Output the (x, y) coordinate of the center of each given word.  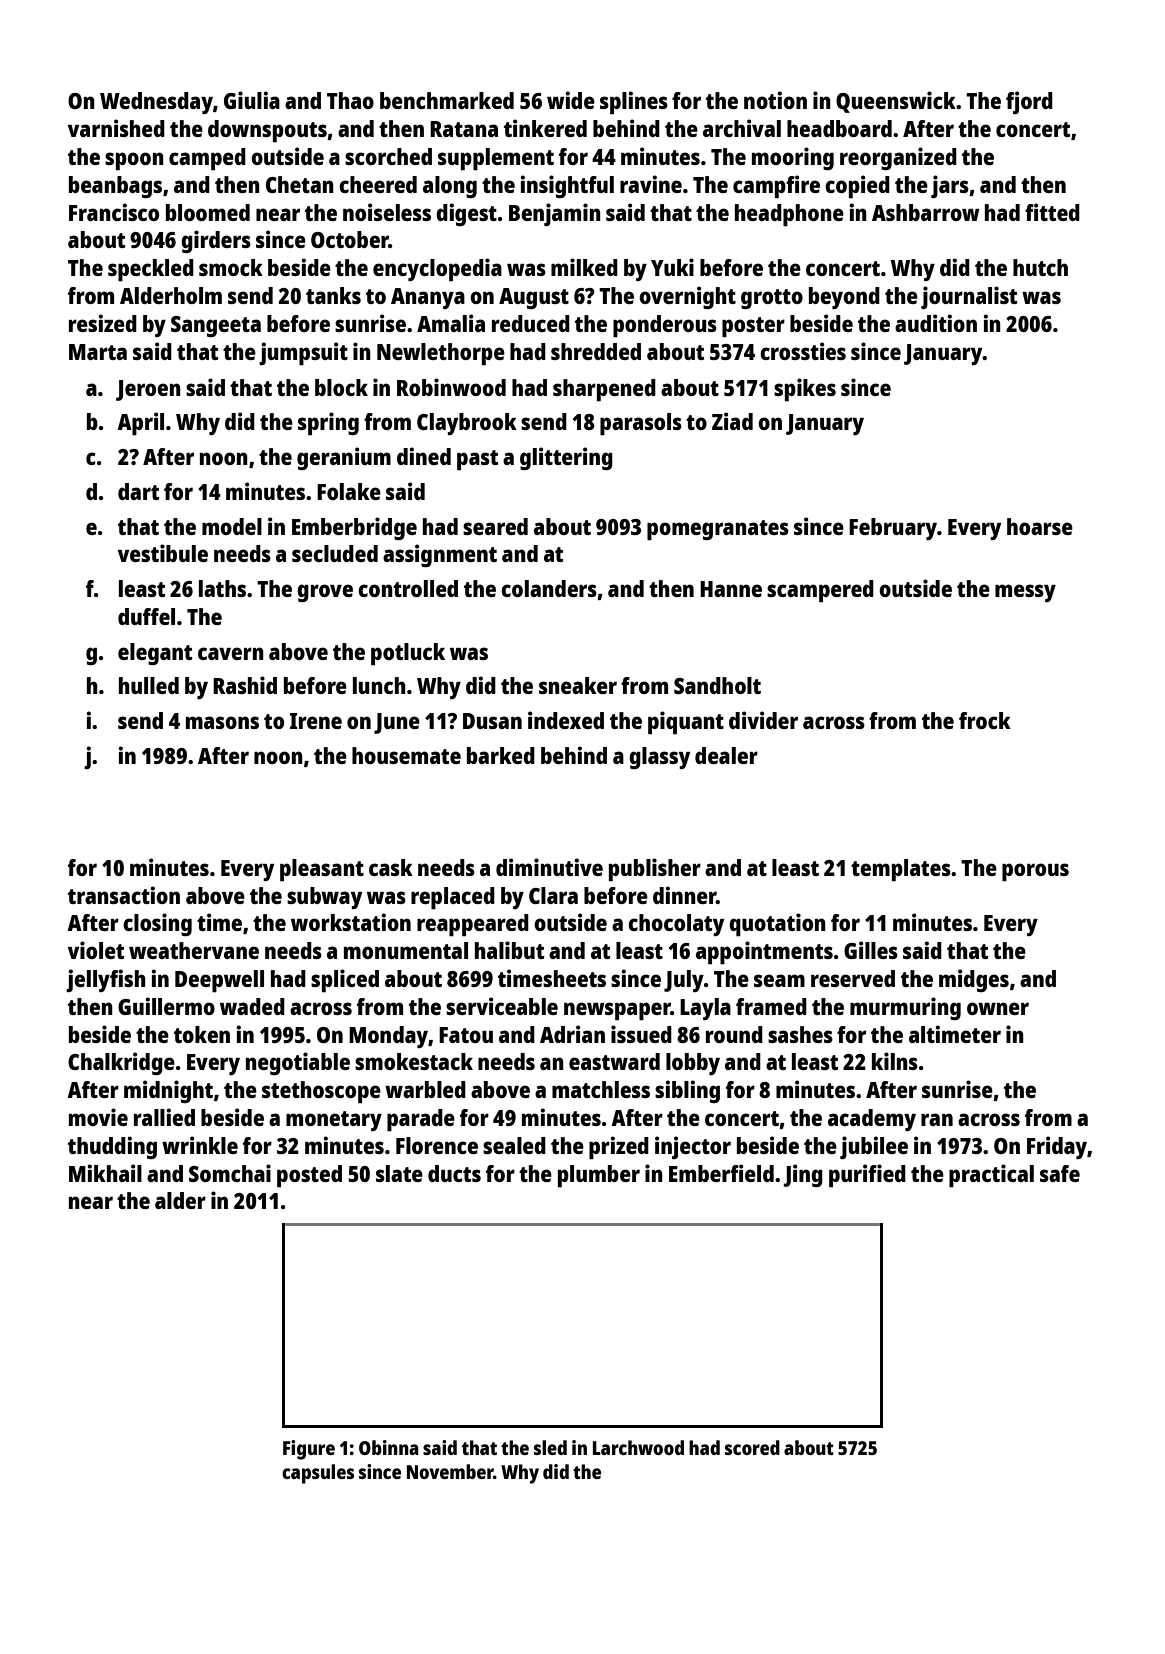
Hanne (731, 589)
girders (216, 241)
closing (157, 924)
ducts (454, 1173)
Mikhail (105, 1173)
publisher (655, 869)
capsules (318, 1474)
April (140, 423)
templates (901, 870)
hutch (1040, 267)
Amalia (451, 323)
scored (752, 1447)
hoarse (1040, 526)
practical (991, 1175)
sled (550, 1447)
